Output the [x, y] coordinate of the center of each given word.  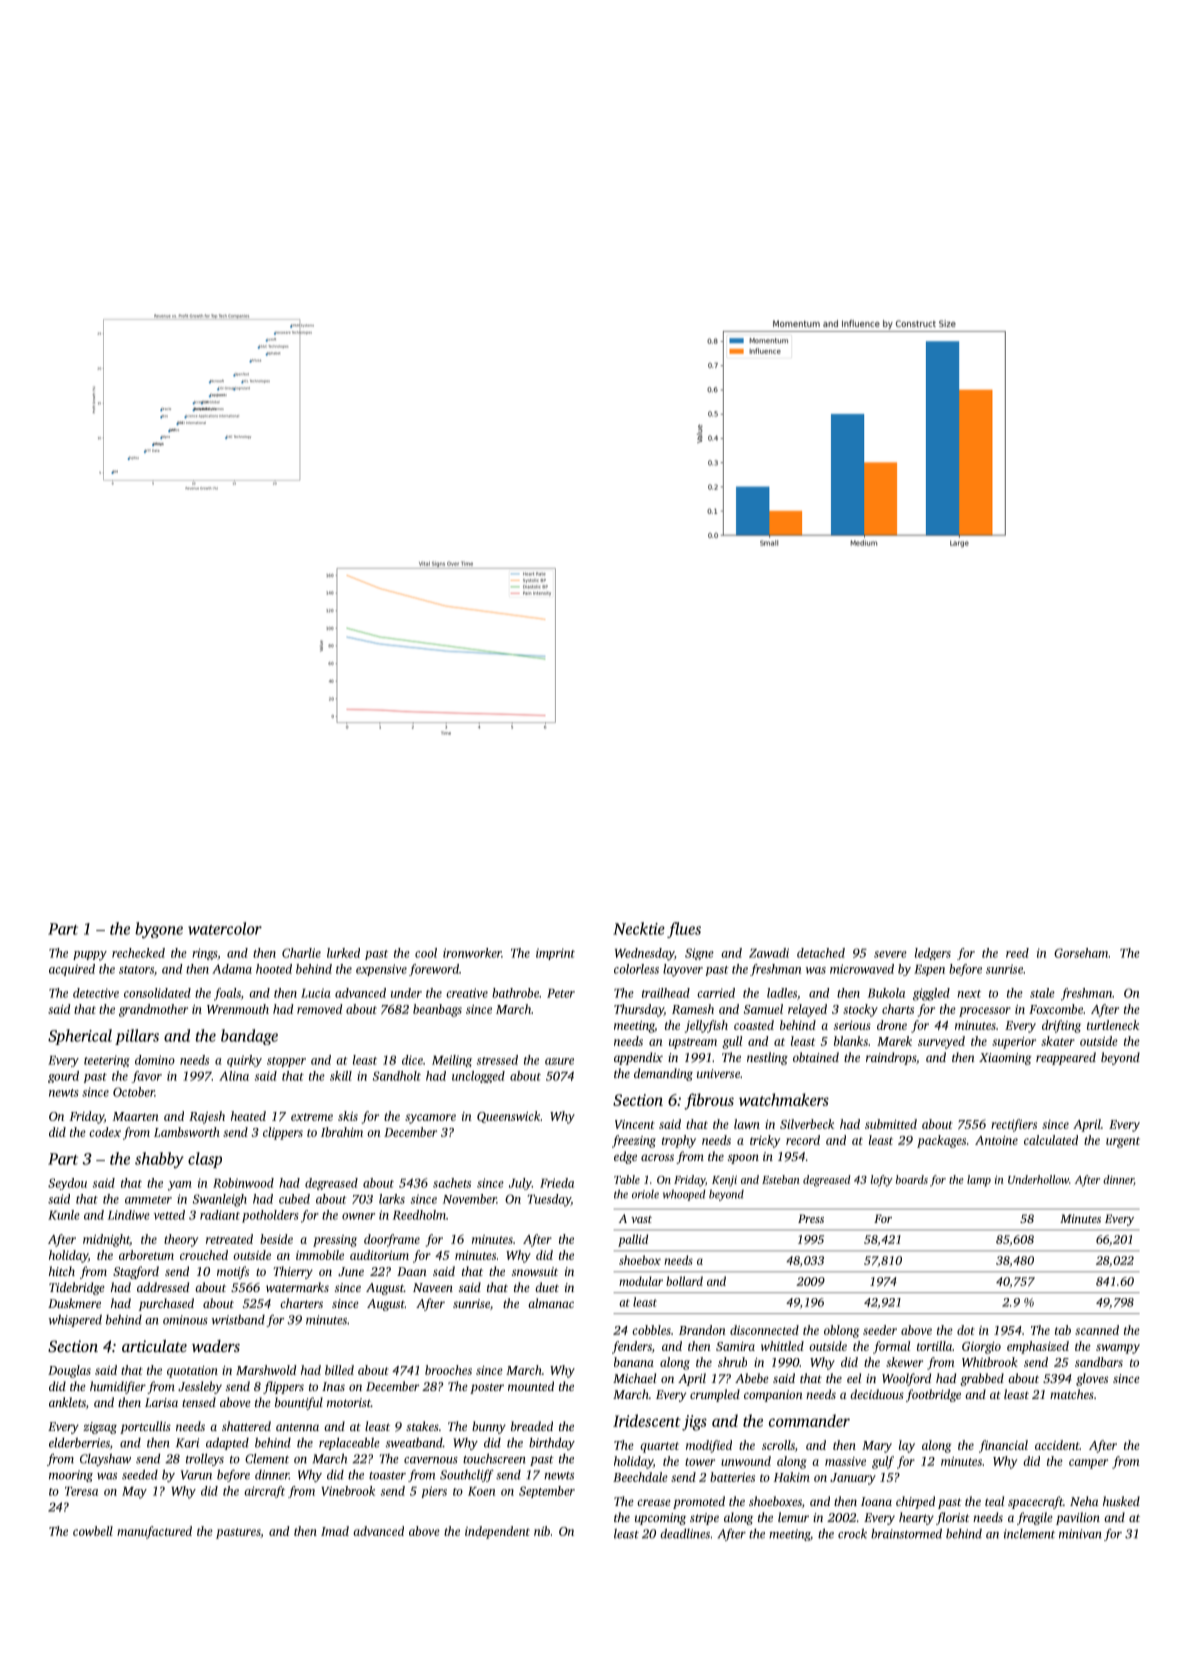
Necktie [639, 928]
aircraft [264, 1492]
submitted [891, 1124]
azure [559, 1061]
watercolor [225, 928]
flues [684, 930]
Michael [634, 1378]
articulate [154, 1346]
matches [1072, 1394]
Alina [234, 1076]
